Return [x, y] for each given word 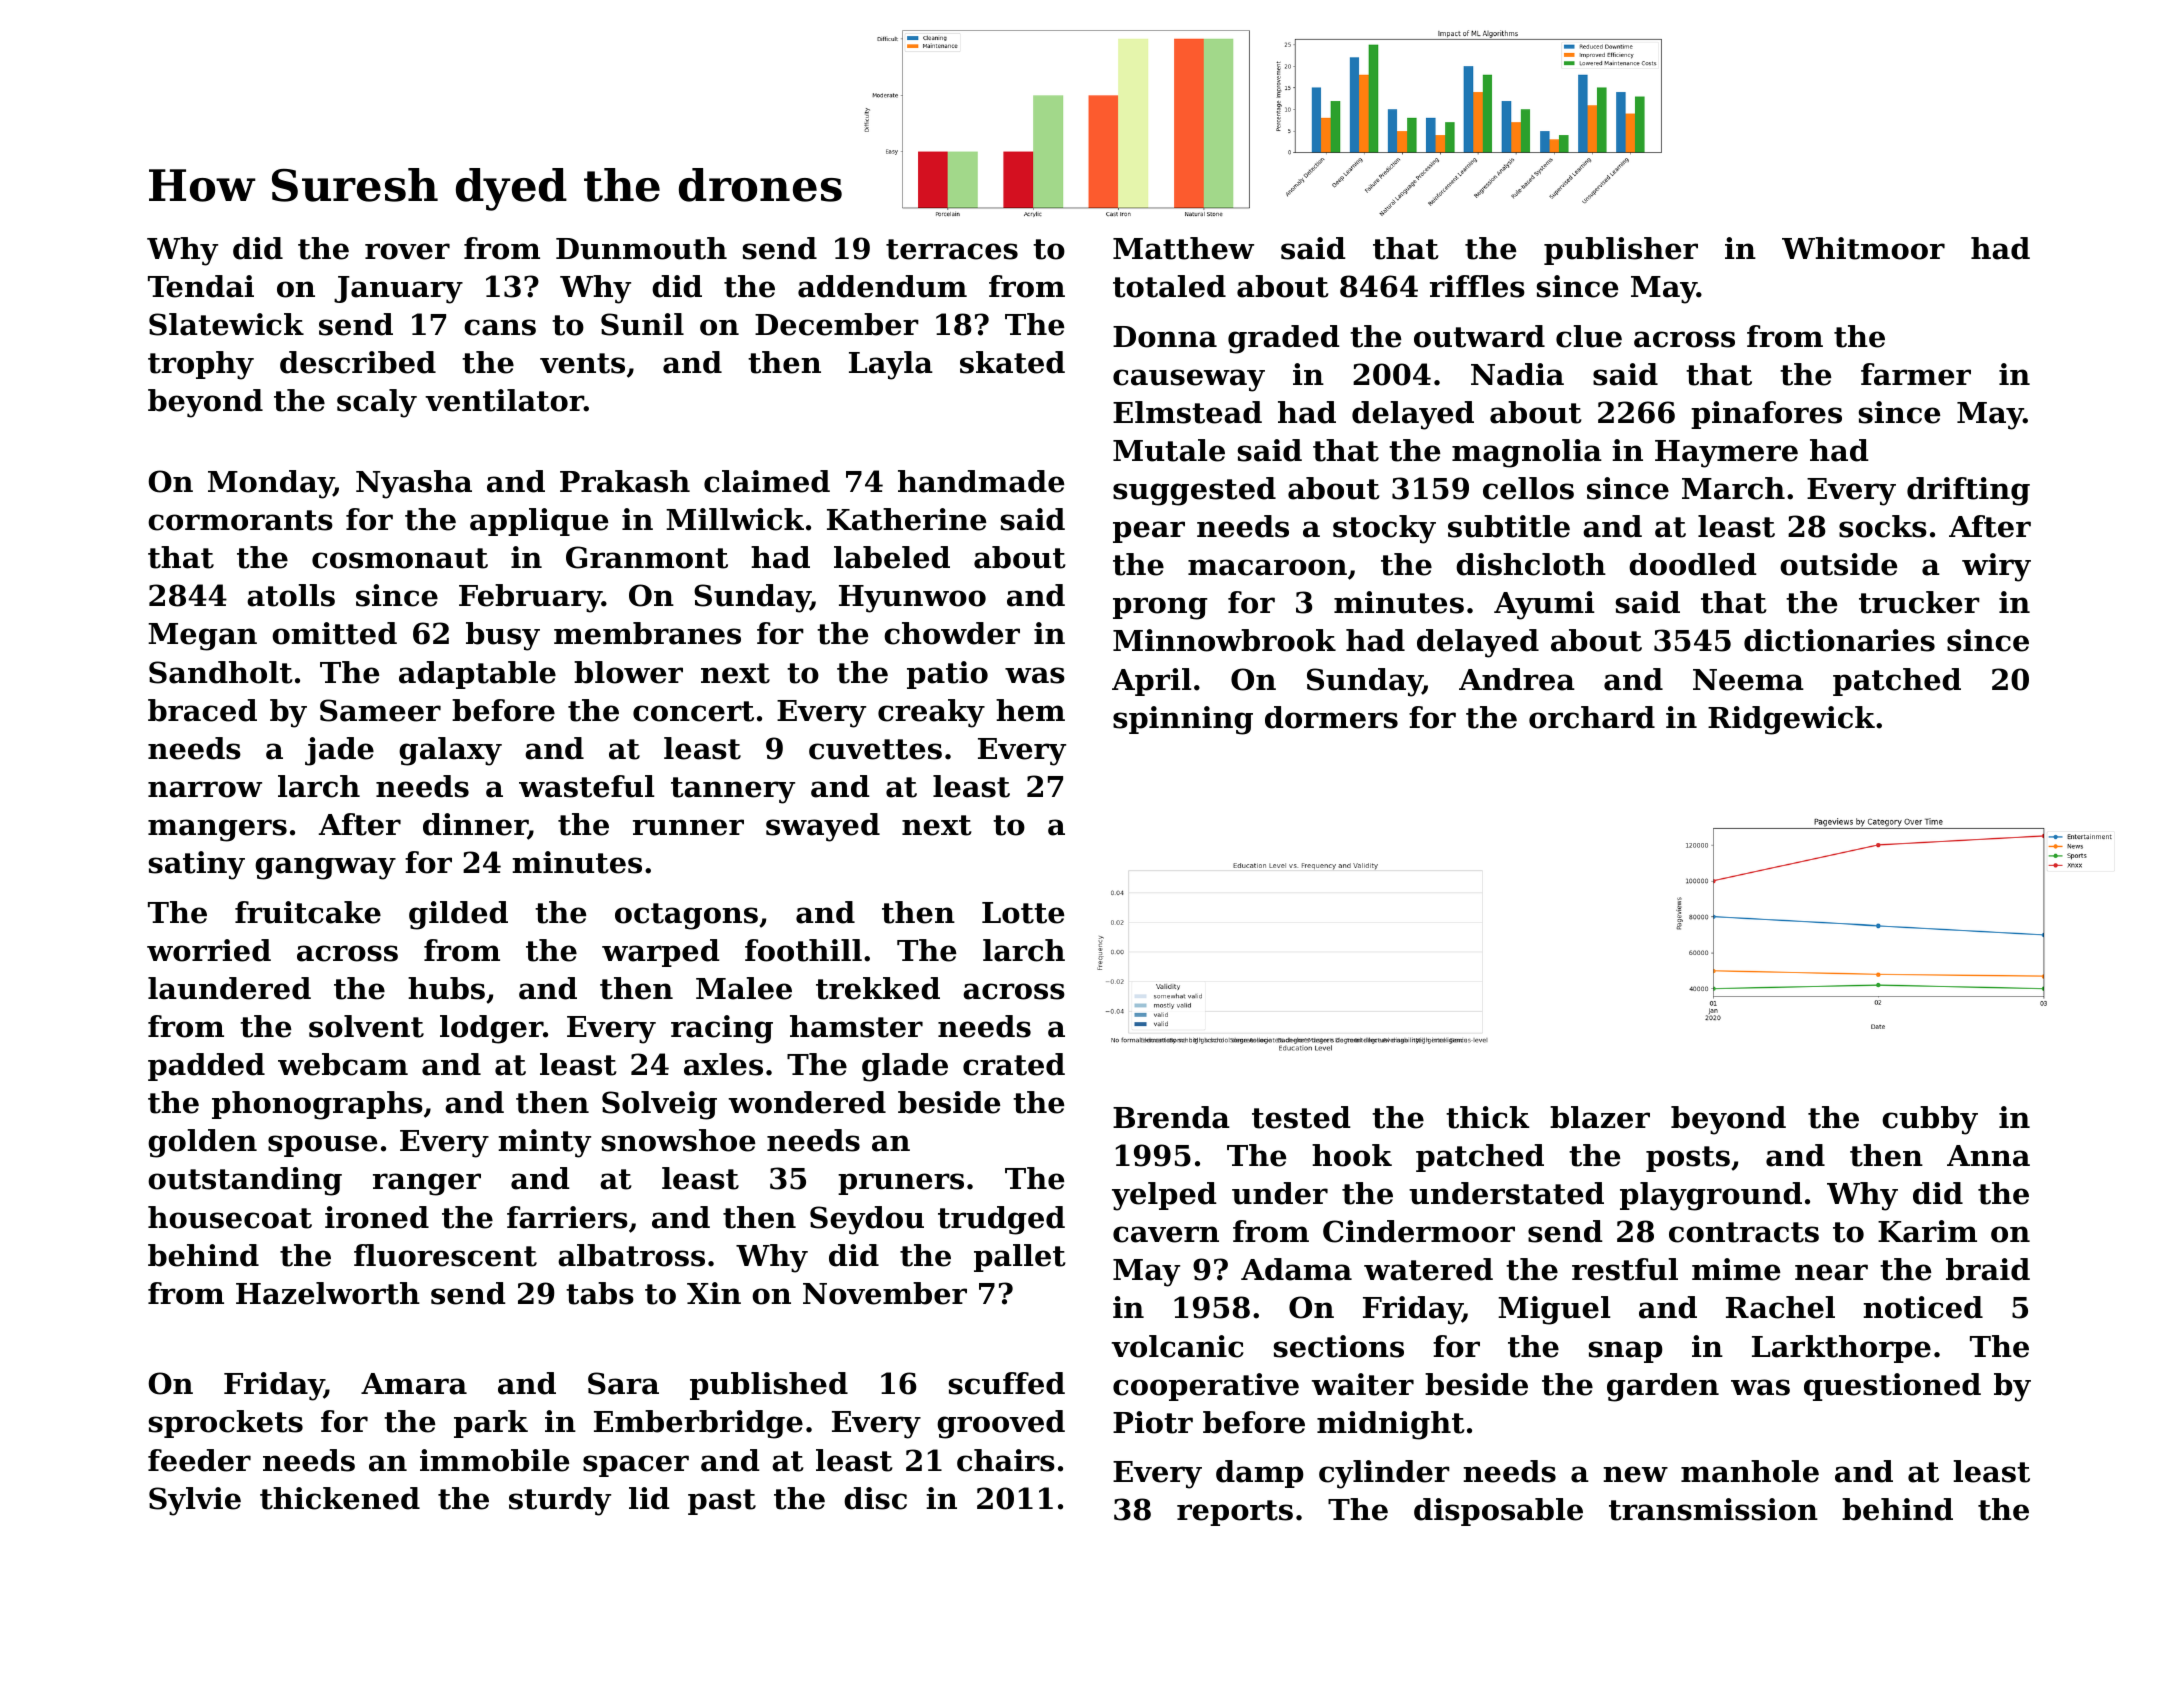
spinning [1183, 720]
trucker [1919, 602]
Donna [1165, 337]
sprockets [226, 1424]
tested [1301, 1117]
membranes [647, 633]
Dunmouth [641, 248]
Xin [714, 1293]
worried [209, 950]
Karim [1927, 1231]
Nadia [1517, 374]
